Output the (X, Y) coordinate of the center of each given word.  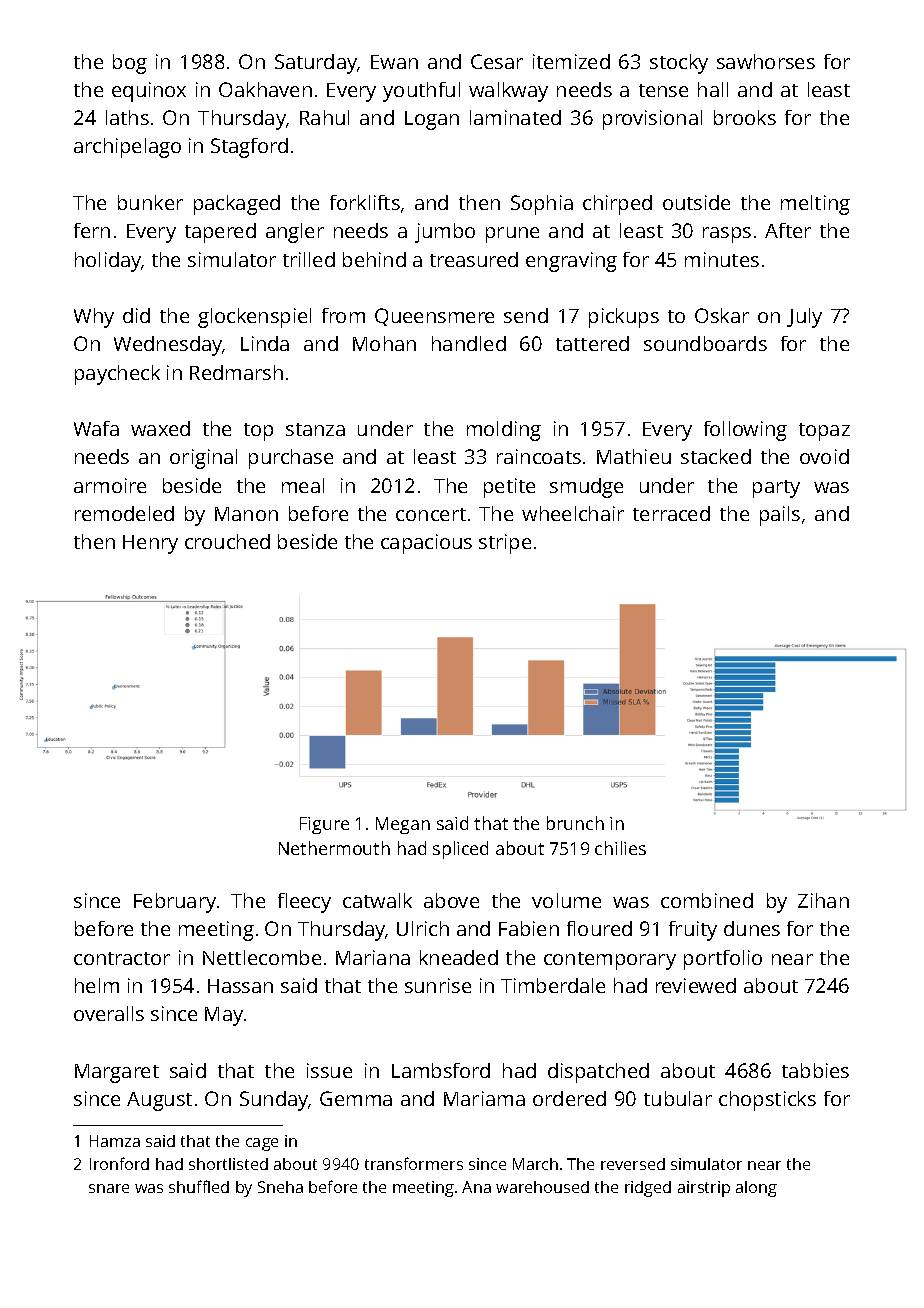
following (745, 431)
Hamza (115, 1141)
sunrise (438, 985)
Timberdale (553, 985)
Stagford (249, 148)
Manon (246, 514)
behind (374, 259)
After (788, 230)
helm (97, 985)
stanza (315, 429)
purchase (291, 459)
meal (303, 485)
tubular (678, 1098)
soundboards (705, 343)
